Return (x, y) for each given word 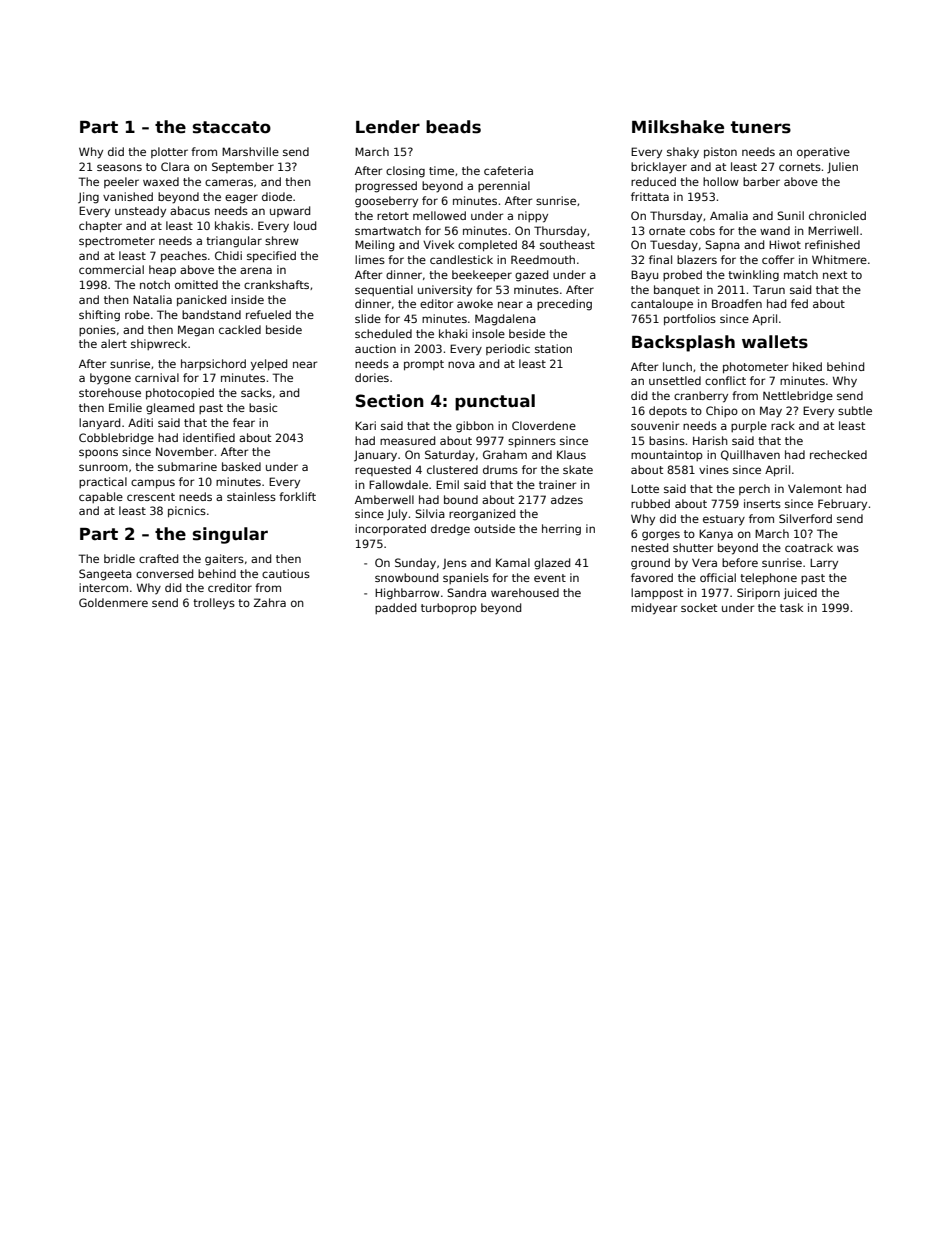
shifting (99, 316)
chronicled (837, 215)
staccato (232, 127)
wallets (775, 342)
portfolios (690, 320)
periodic (508, 349)
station (553, 348)
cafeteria (508, 170)
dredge (450, 530)
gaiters (224, 560)
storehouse (110, 392)
